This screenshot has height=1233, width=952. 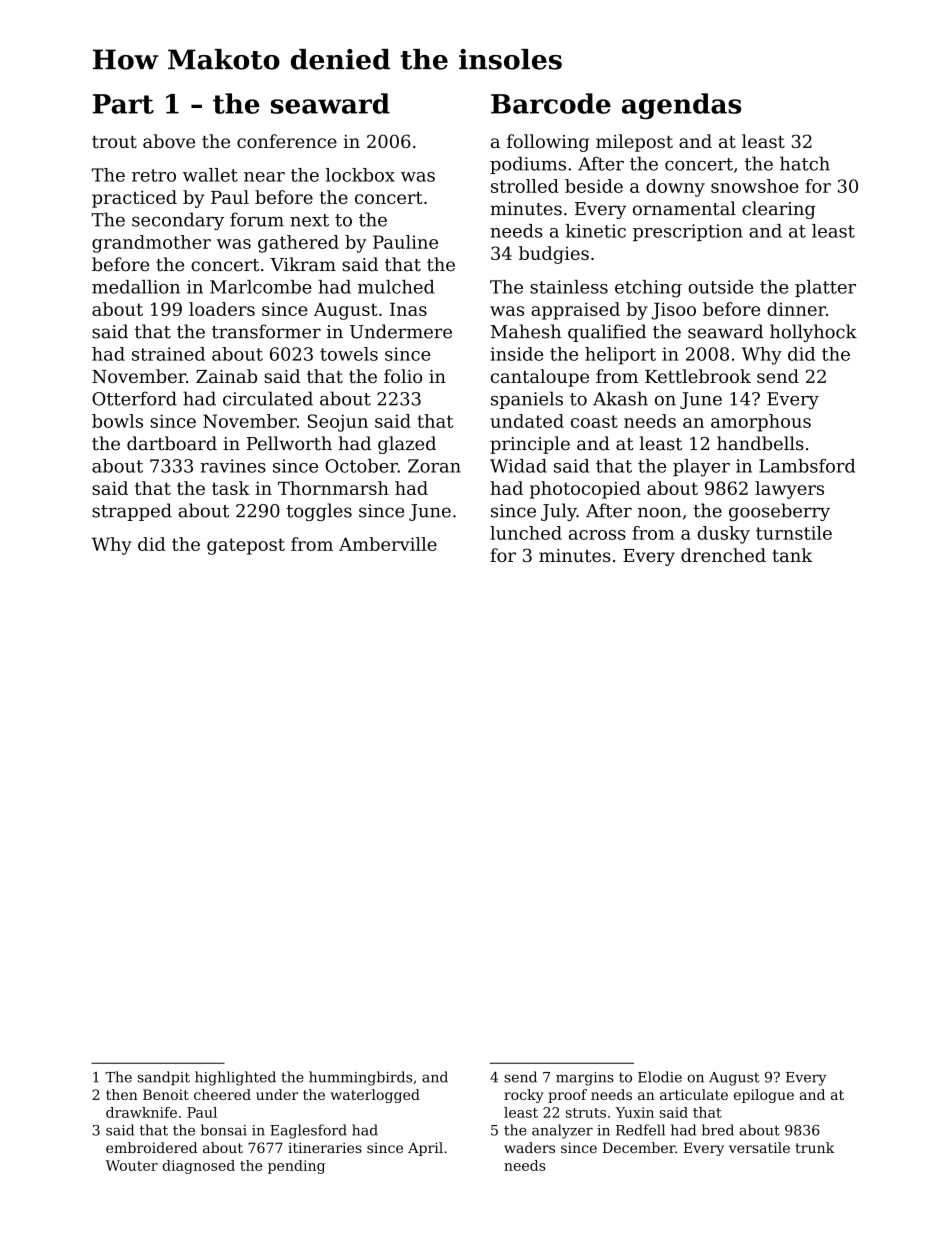 What do you see at coordinates (551, 103) in the screenshot?
I see `Barcode` at bounding box center [551, 103].
